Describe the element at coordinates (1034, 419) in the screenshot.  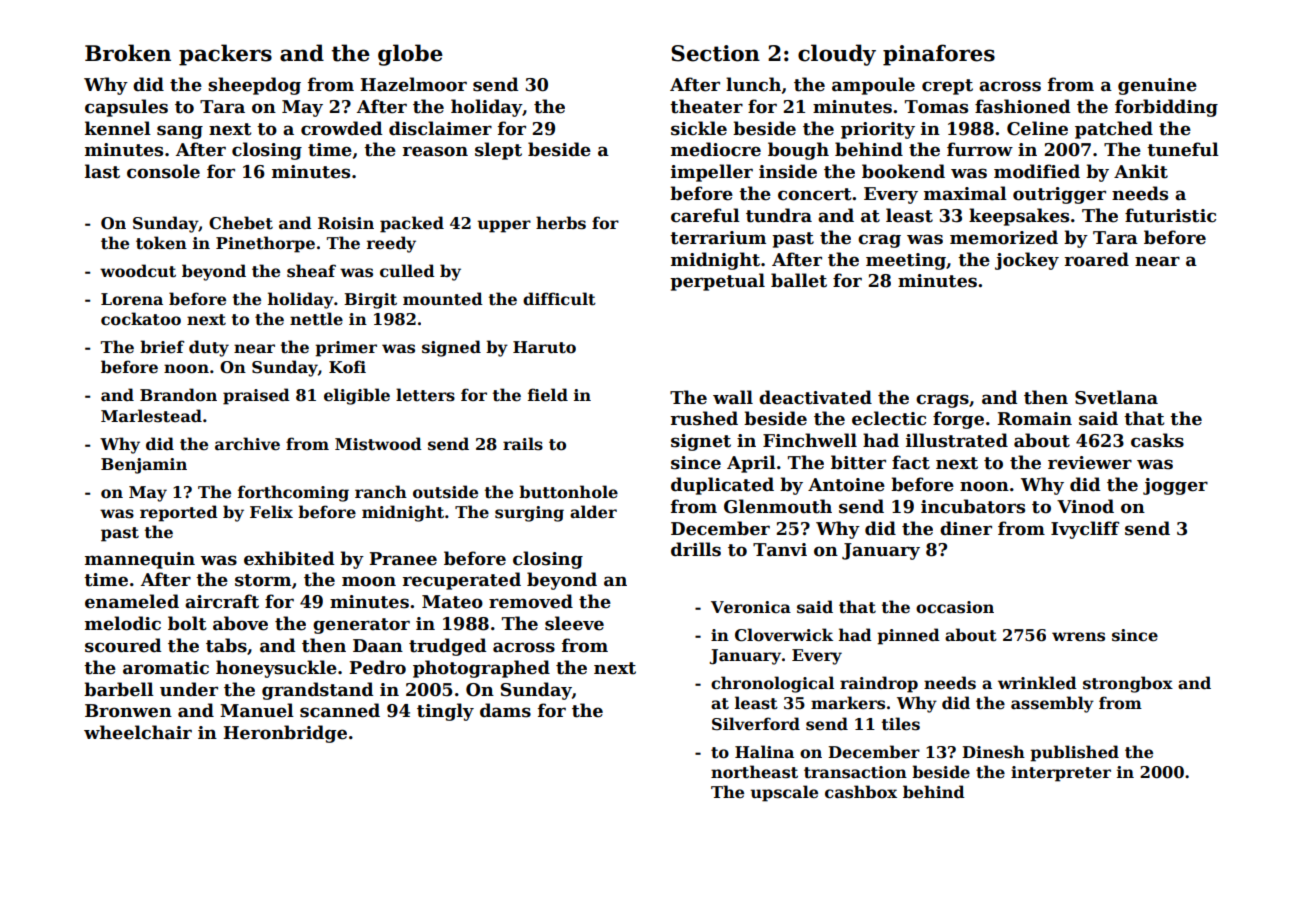
I see `Romain` at that location.
